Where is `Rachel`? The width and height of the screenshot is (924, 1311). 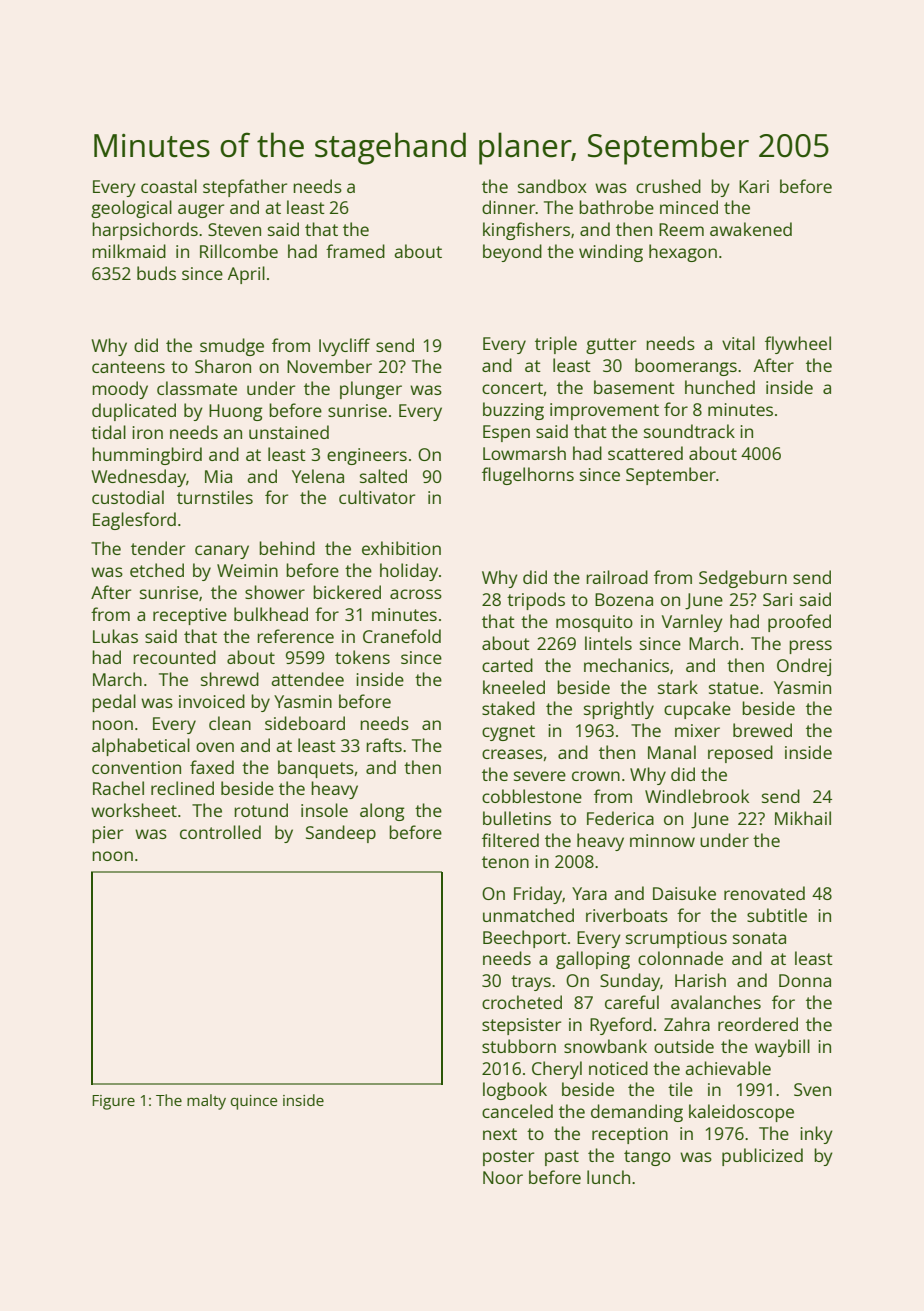
Rachel is located at coordinates (118, 788).
